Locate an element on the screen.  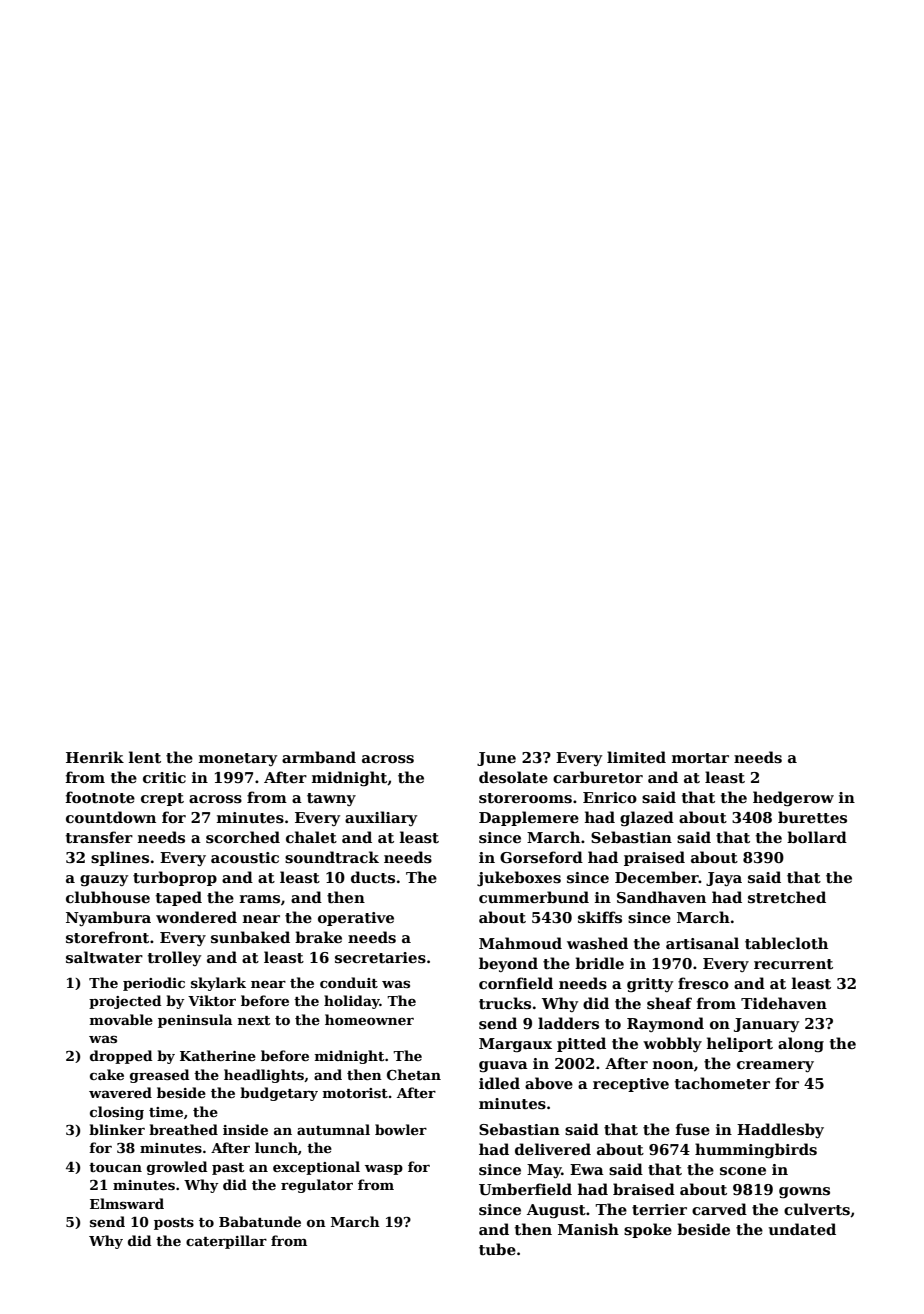
caterpillar is located at coordinates (226, 1242).
